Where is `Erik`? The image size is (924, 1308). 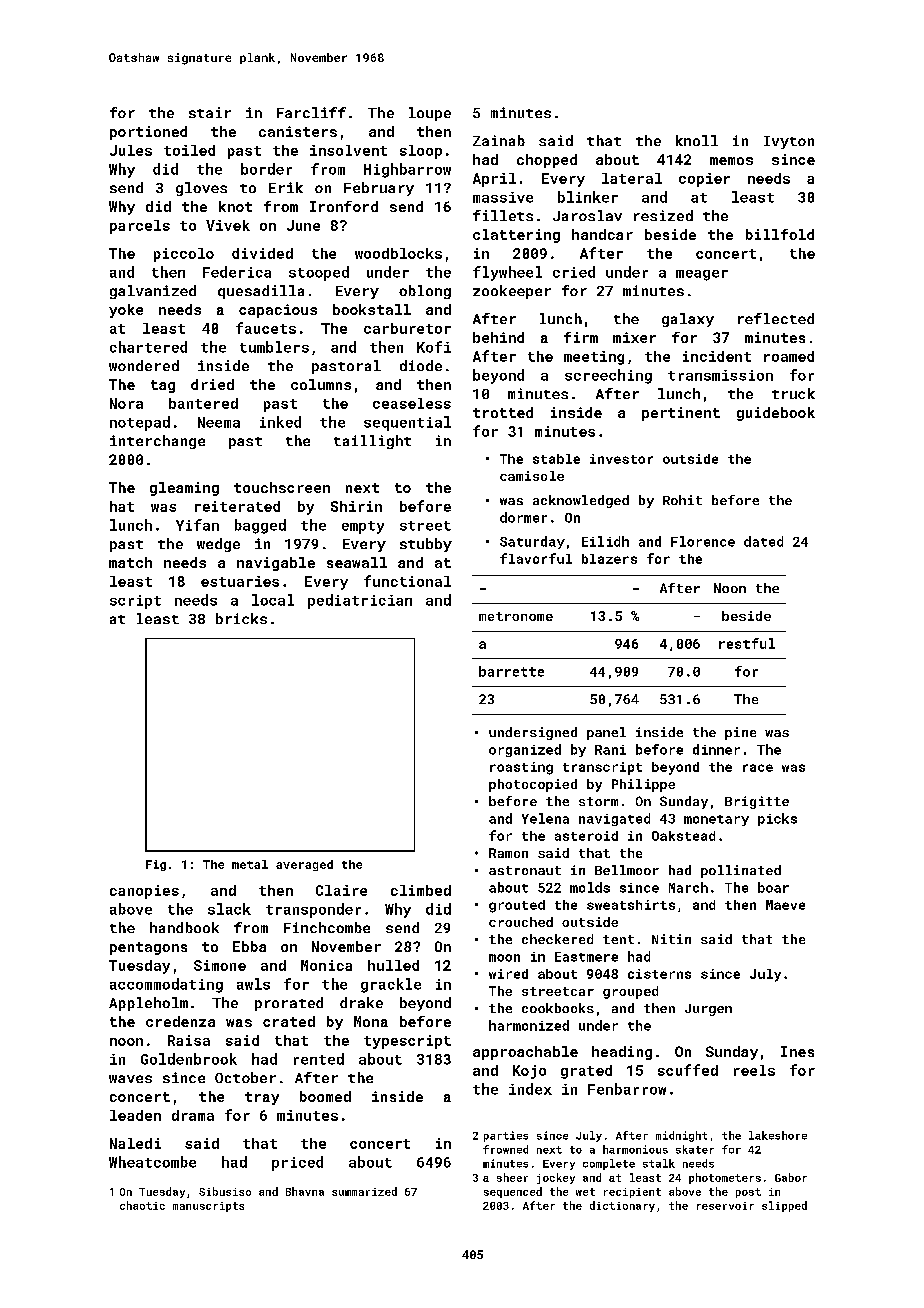
Erik is located at coordinates (286, 187).
